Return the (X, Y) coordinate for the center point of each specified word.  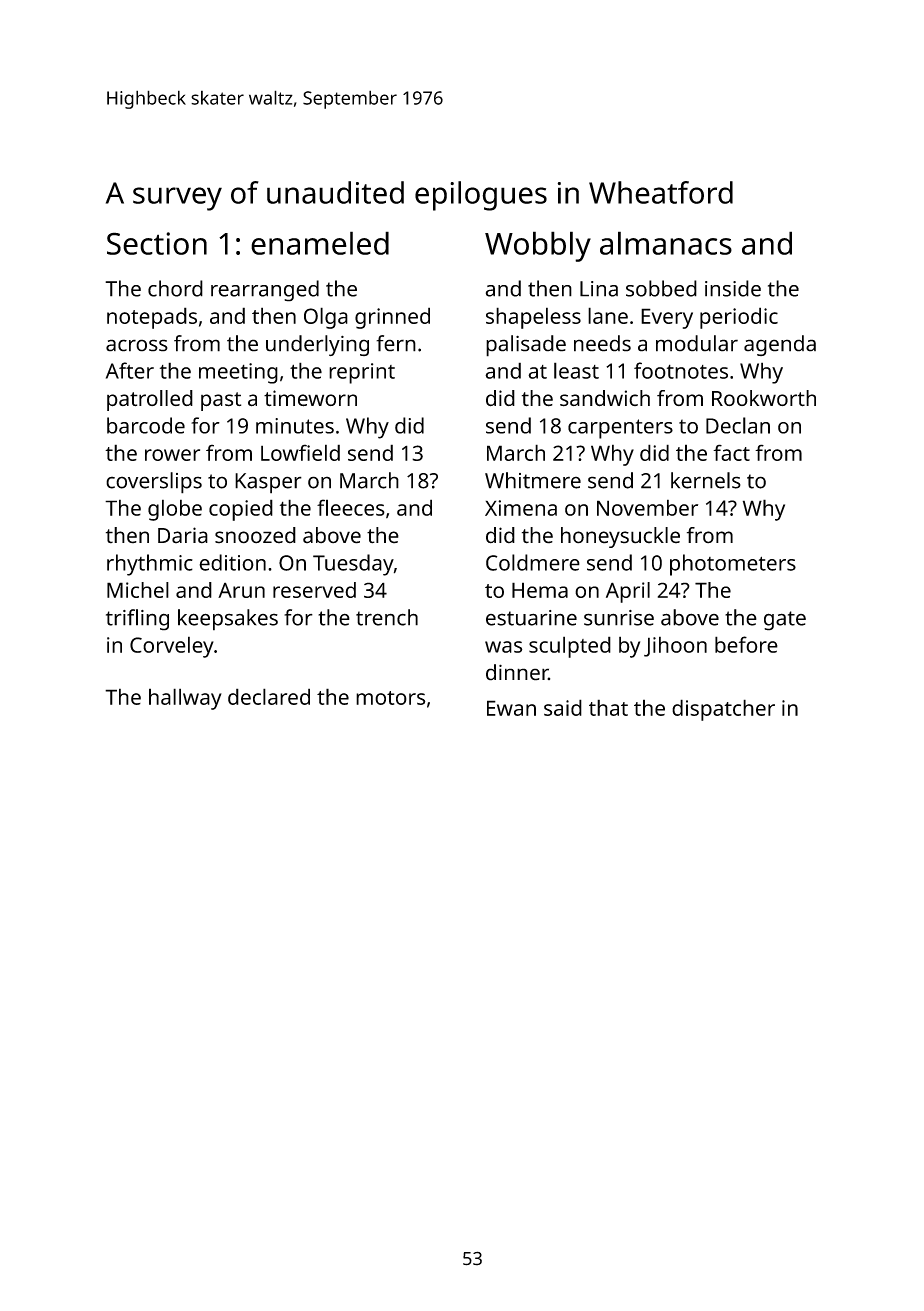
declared (269, 696)
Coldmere (533, 562)
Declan (738, 425)
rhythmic (150, 565)
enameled (320, 243)
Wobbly (538, 246)
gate (785, 621)
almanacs (666, 243)
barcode (146, 425)
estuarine (531, 618)
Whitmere (533, 480)
